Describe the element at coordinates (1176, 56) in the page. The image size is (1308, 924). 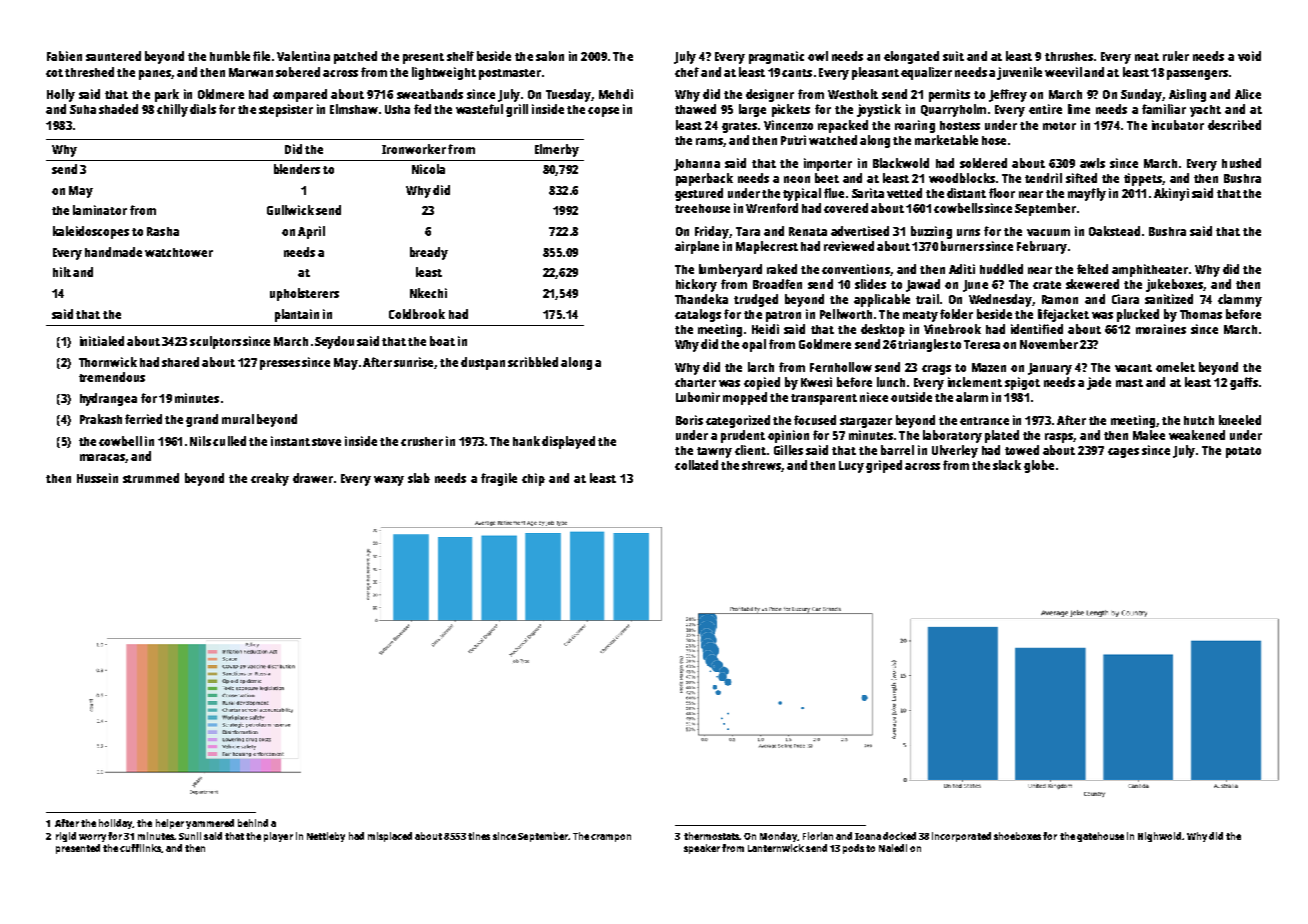
I see `ruler` at that location.
